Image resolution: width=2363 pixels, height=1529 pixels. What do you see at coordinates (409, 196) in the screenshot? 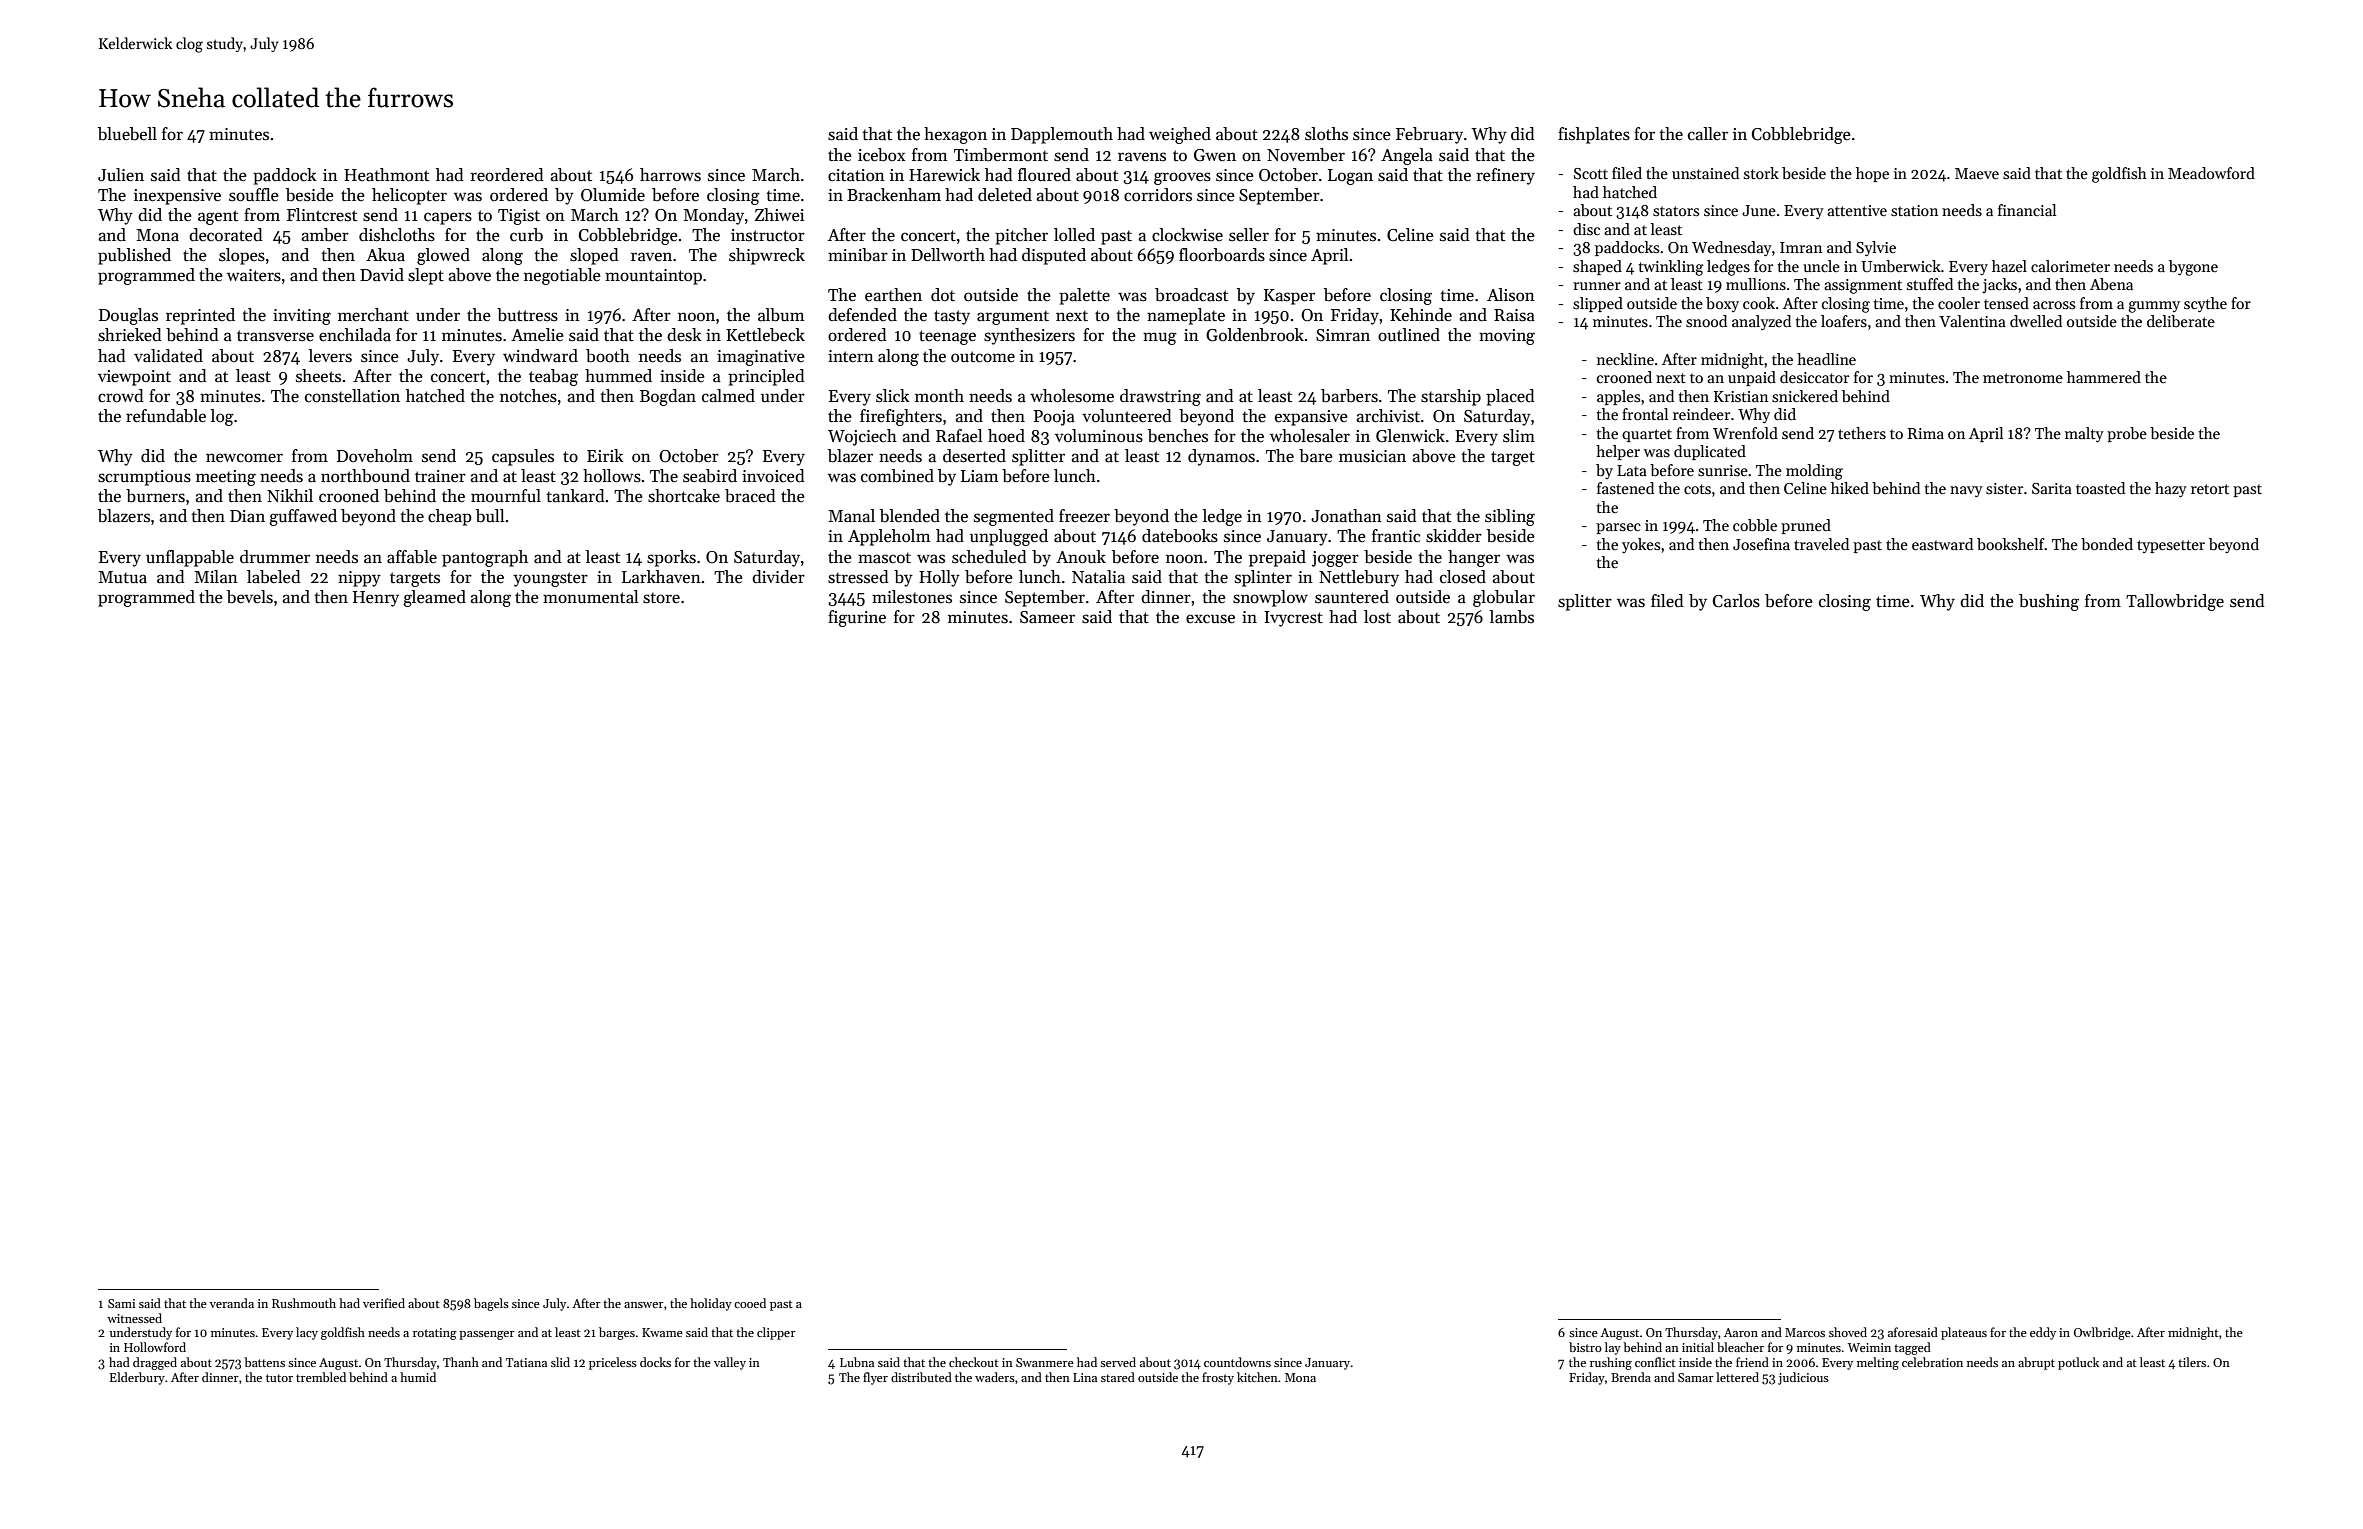
I see `helicopter` at bounding box center [409, 196].
